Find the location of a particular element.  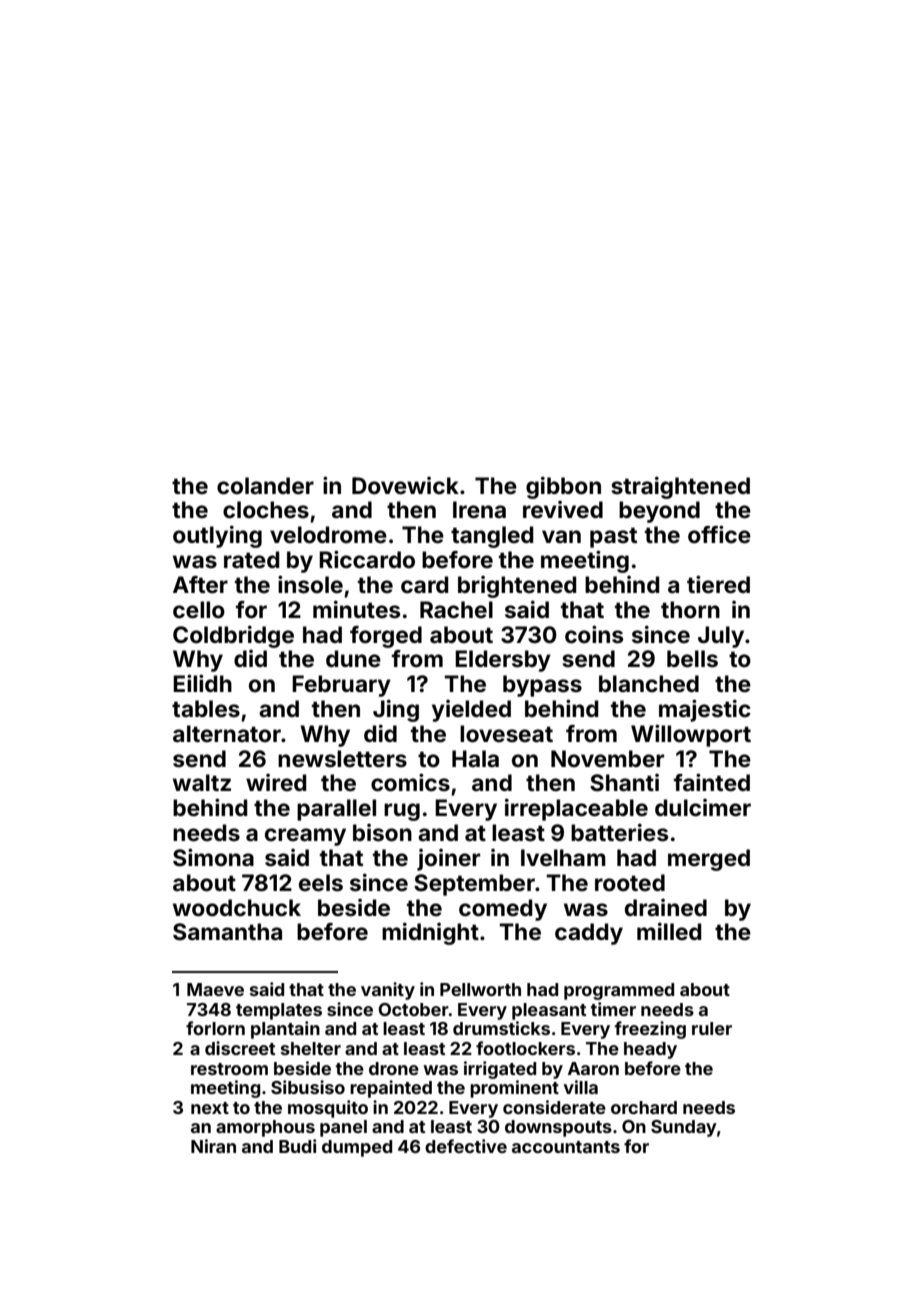

coins is located at coordinates (594, 634).
